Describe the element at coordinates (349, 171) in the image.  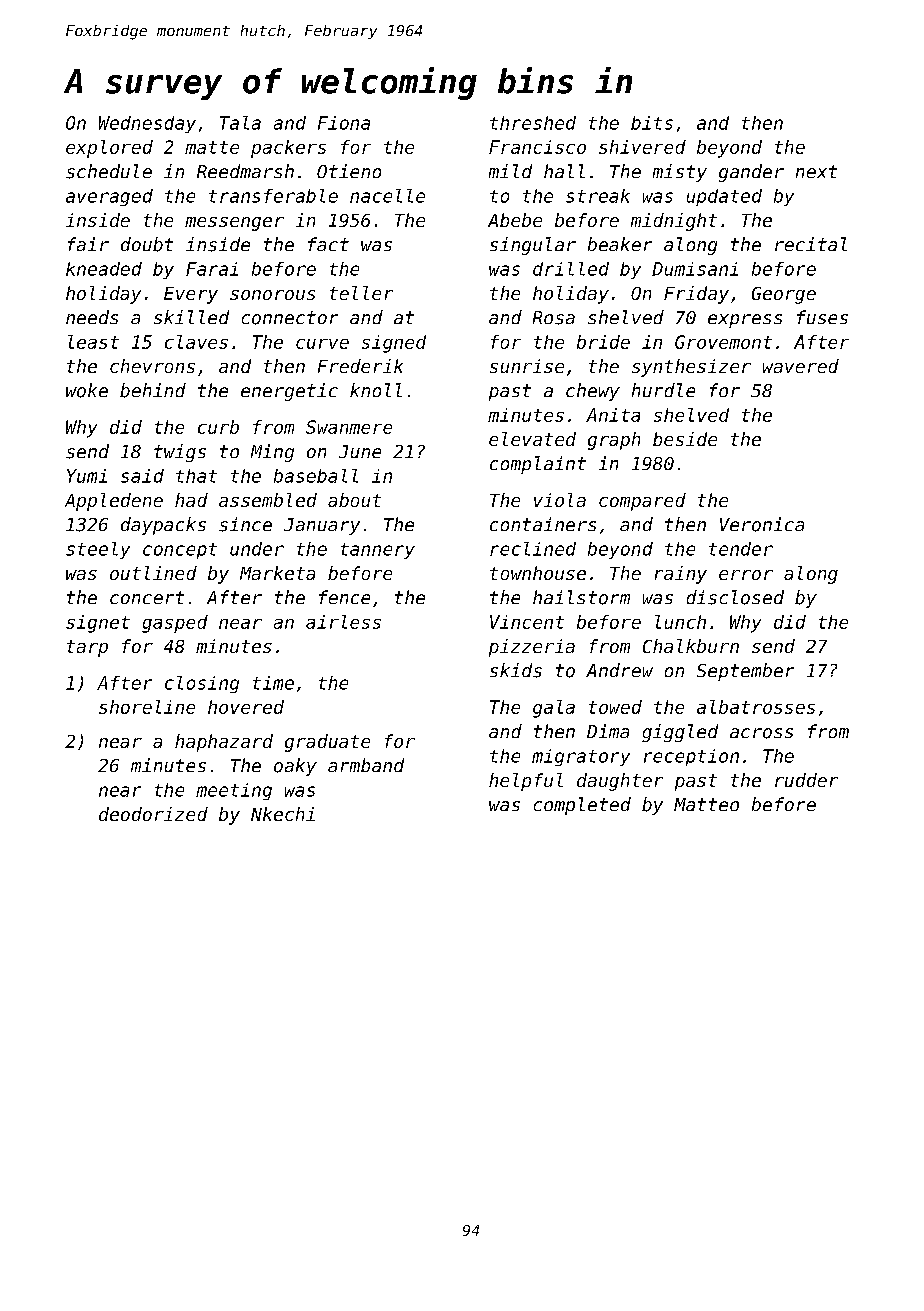
I see `Otieno` at that location.
